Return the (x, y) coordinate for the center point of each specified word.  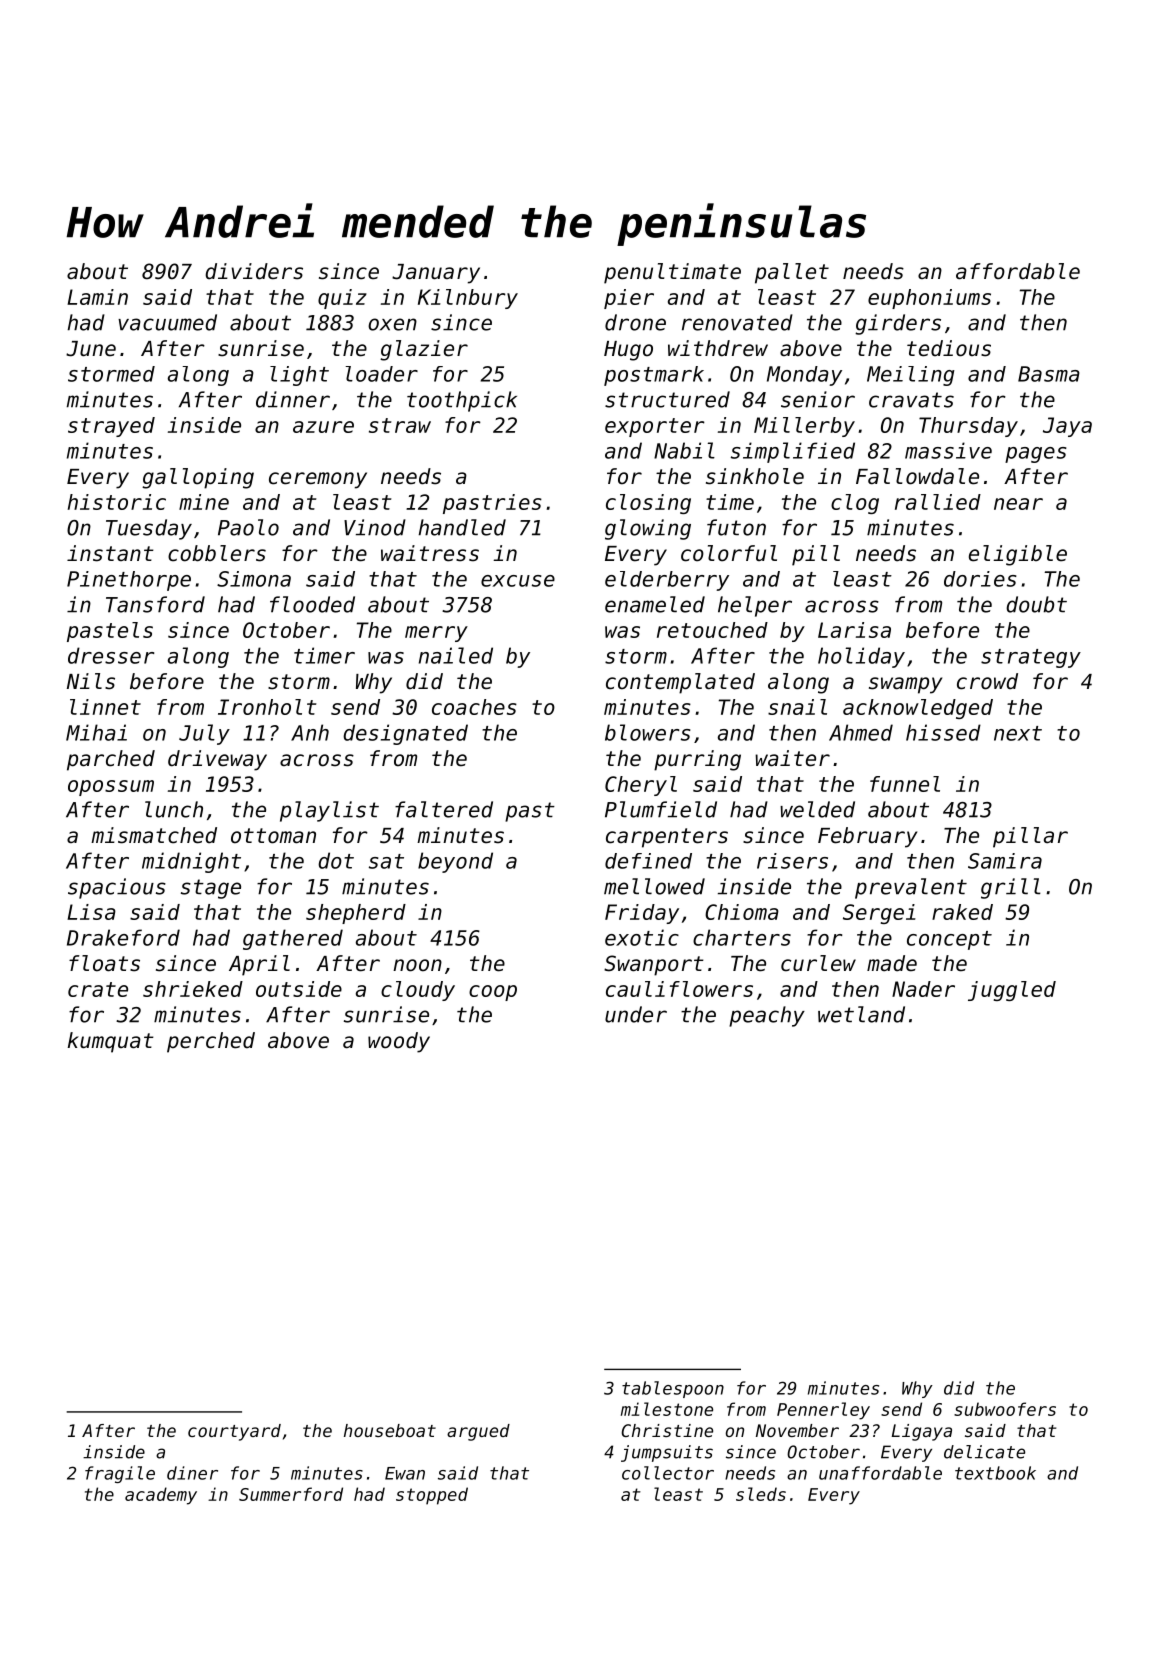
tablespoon (673, 1389)
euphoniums (929, 299)
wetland (861, 1014)
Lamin (97, 297)
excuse (518, 581)
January (436, 274)
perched (211, 1042)
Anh (310, 732)
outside (299, 989)
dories (980, 579)
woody (399, 1042)
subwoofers (1005, 1409)
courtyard (234, 1432)
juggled (1012, 991)
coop (493, 993)
